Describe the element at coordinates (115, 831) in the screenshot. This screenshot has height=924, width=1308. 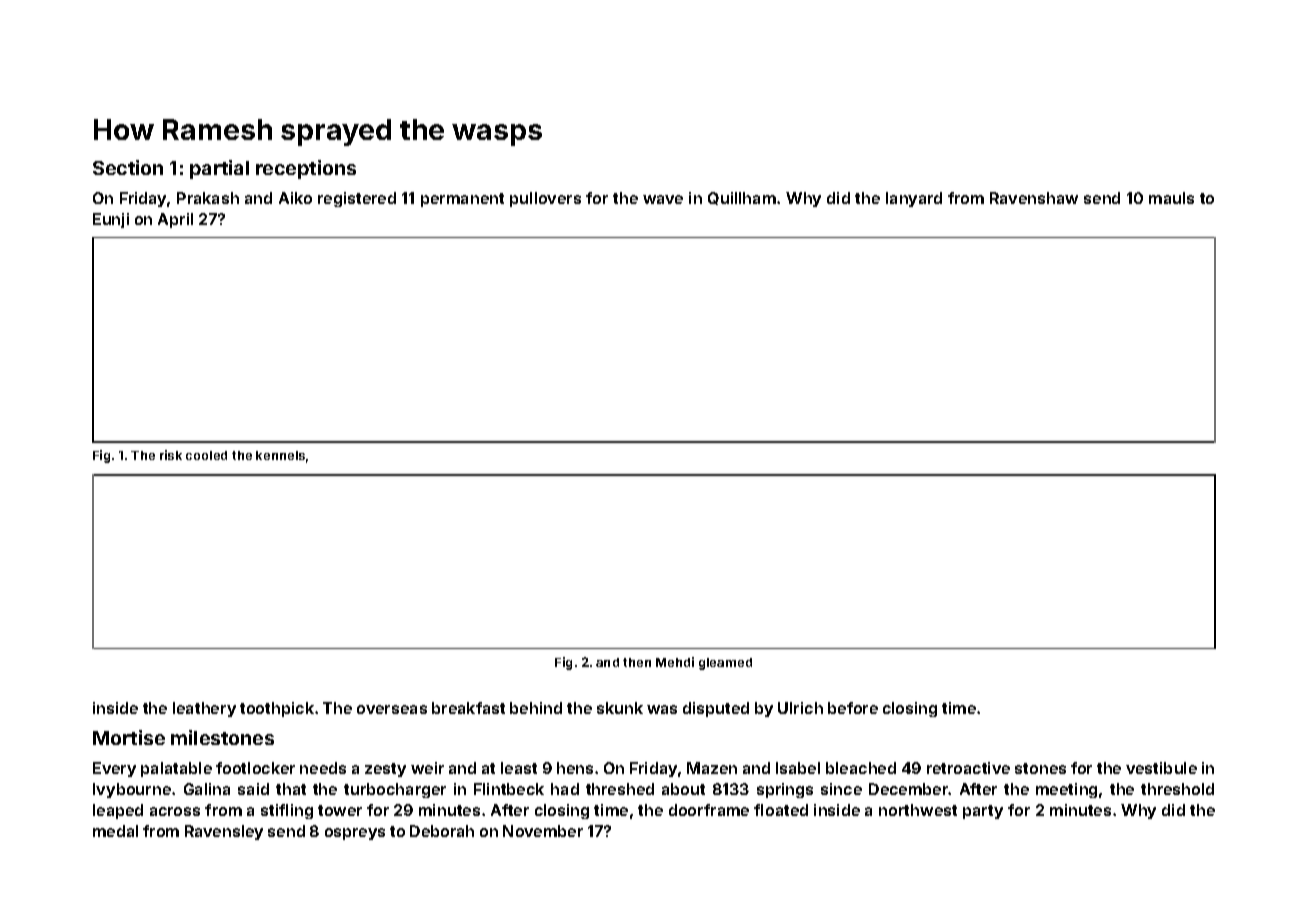
I see `medal` at that location.
